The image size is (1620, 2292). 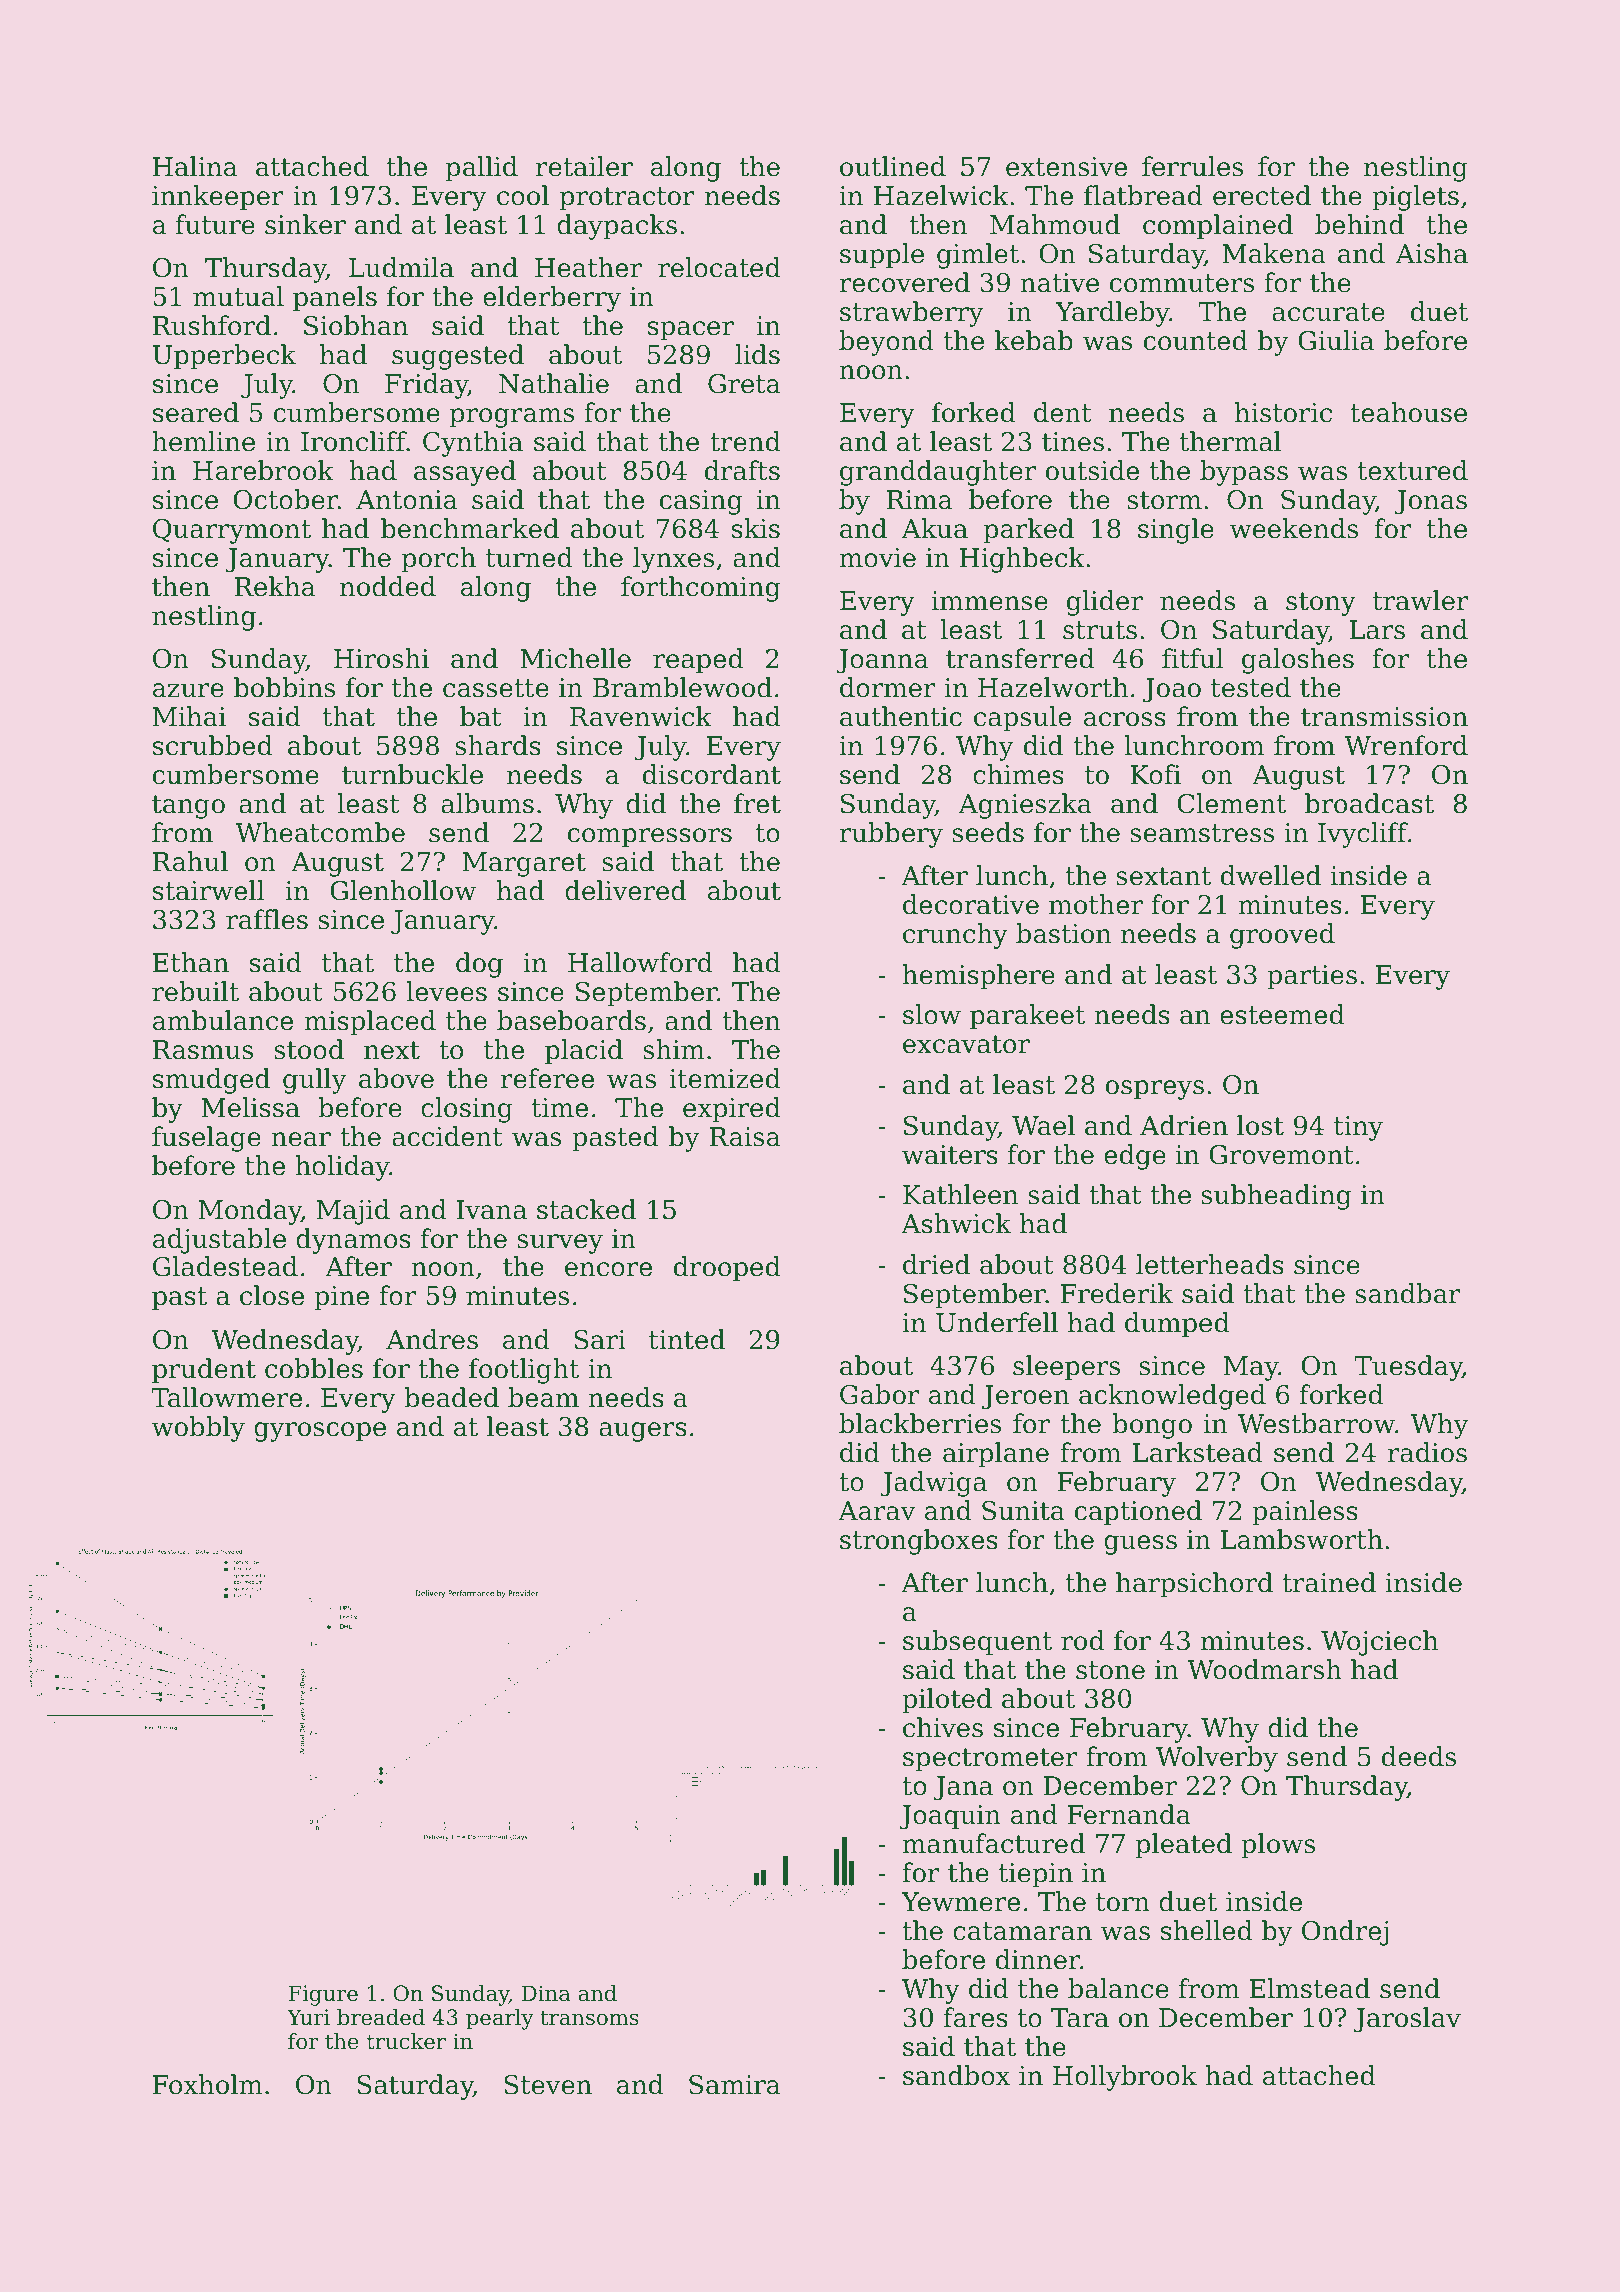 What do you see at coordinates (1282, 1014) in the screenshot?
I see `esteemed` at bounding box center [1282, 1014].
